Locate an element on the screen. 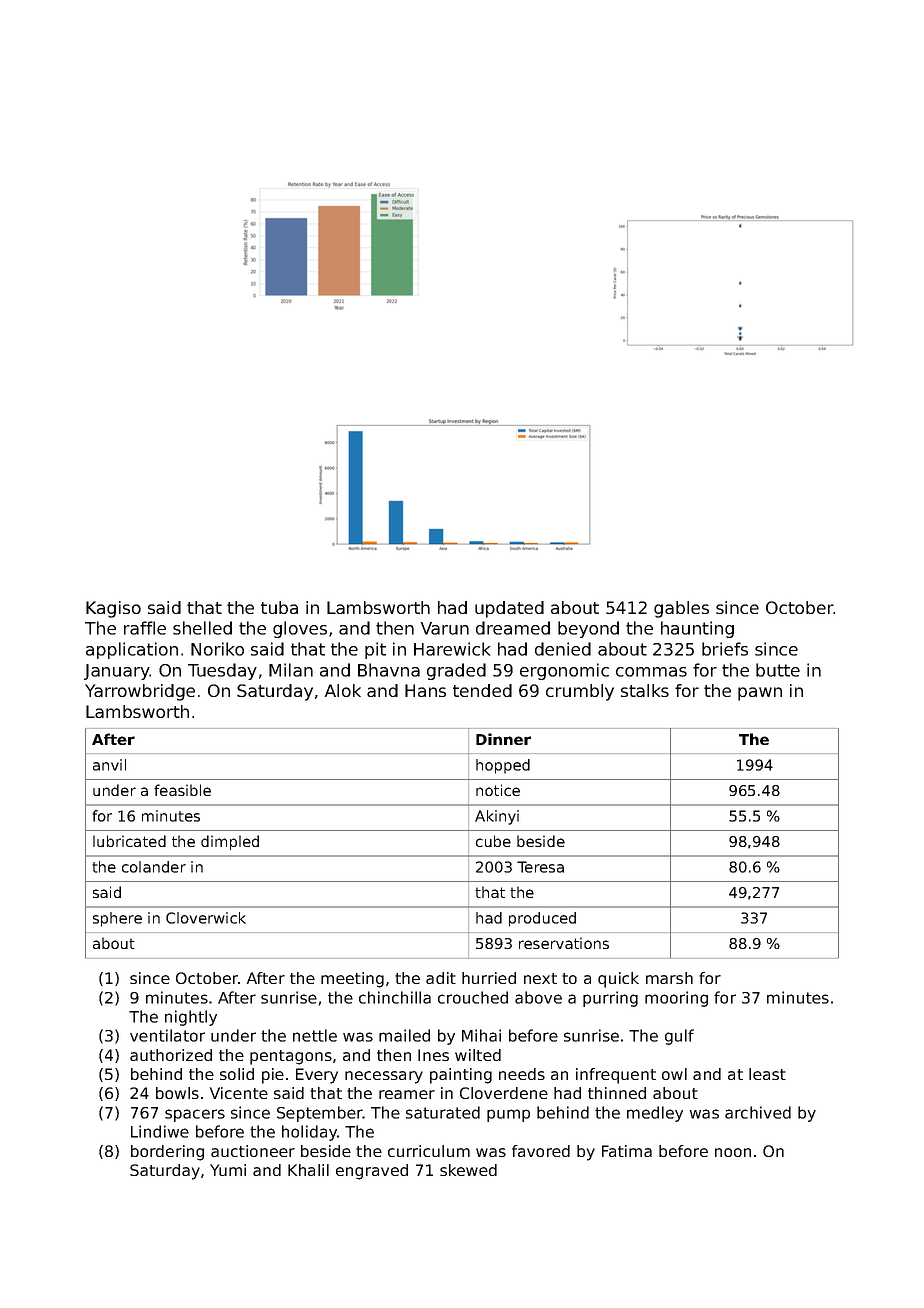  bordering is located at coordinates (167, 1153).
